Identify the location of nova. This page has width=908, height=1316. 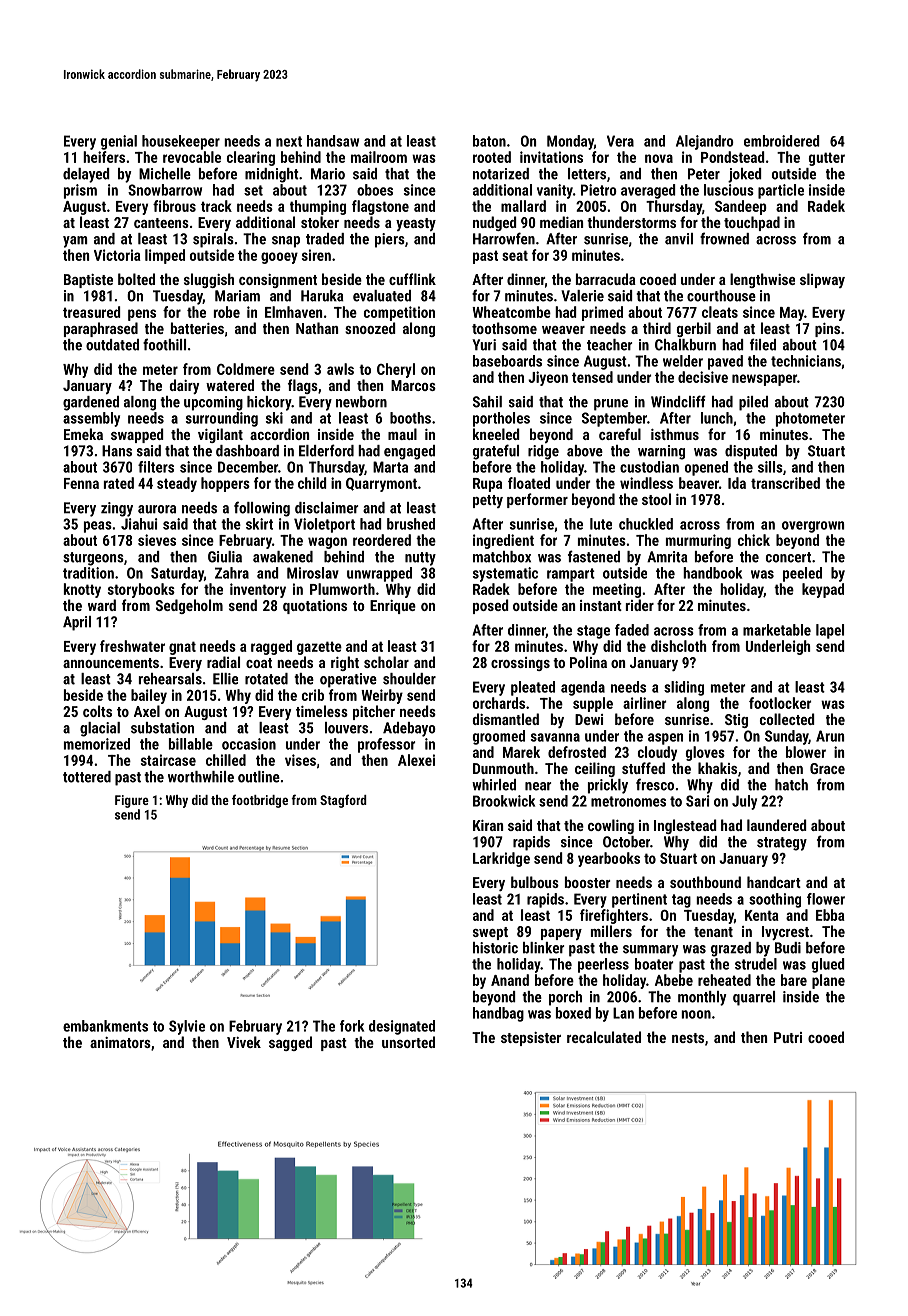
(659, 158).
